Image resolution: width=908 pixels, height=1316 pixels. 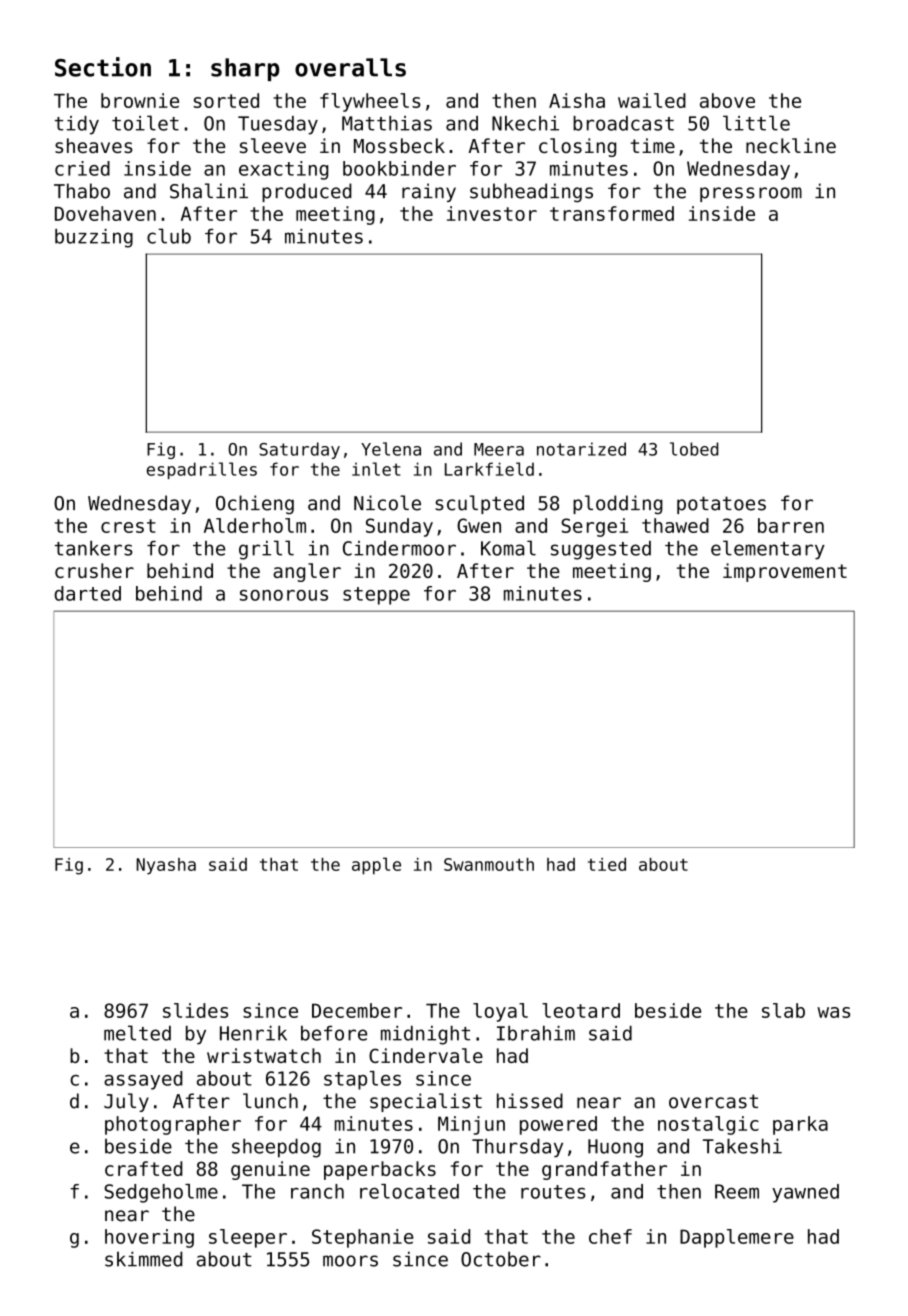 What do you see at coordinates (500, 1012) in the document?
I see `loyal` at bounding box center [500, 1012].
